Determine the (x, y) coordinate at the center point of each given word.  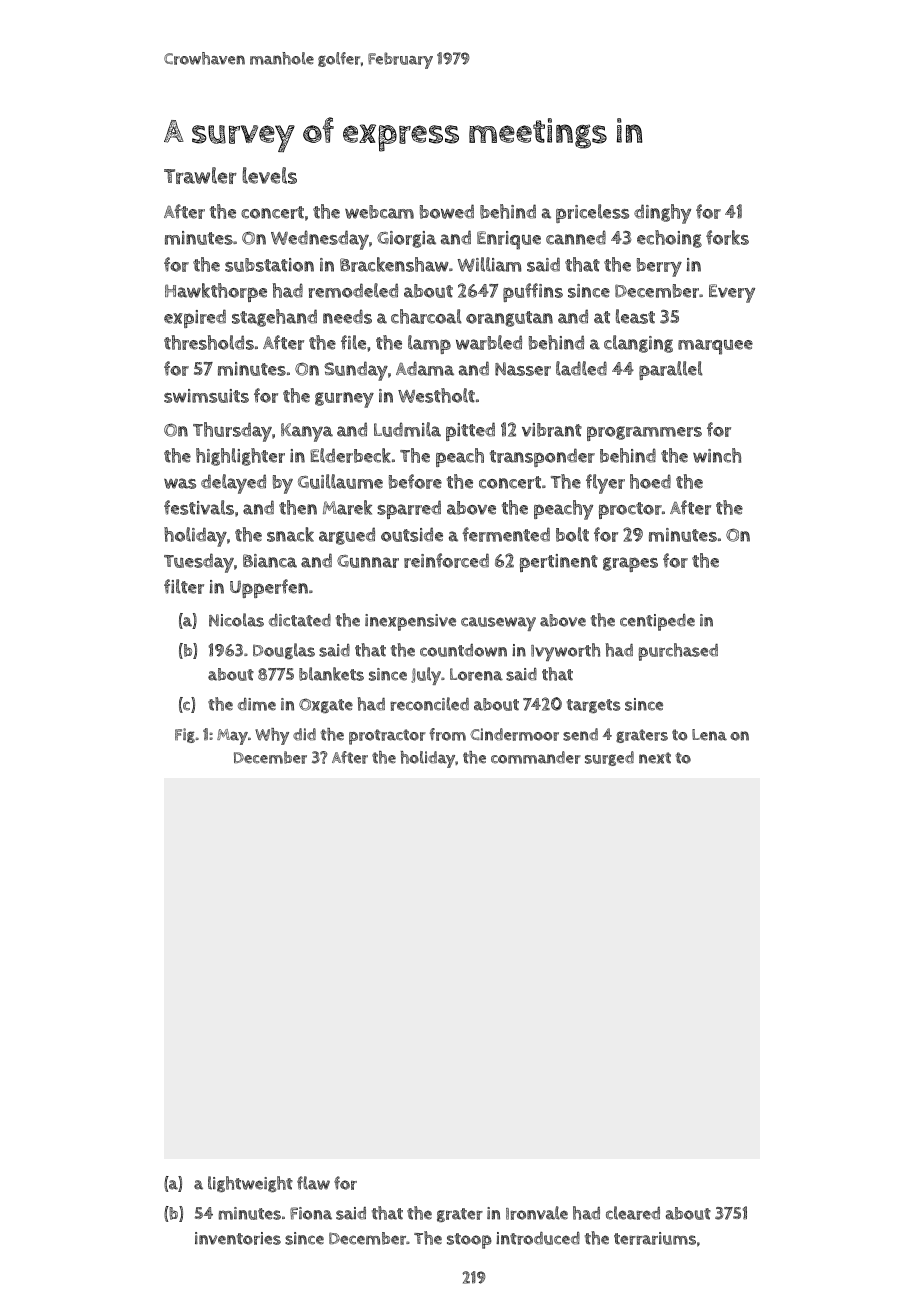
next (655, 758)
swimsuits (206, 396)
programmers (644, 433)
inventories (238, 1238)
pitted (470, 431)
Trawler (200, 175)
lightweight (250, 1184)
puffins (533, 292)
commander (536, 757)
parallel (671, 370)
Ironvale (537, 1213)
